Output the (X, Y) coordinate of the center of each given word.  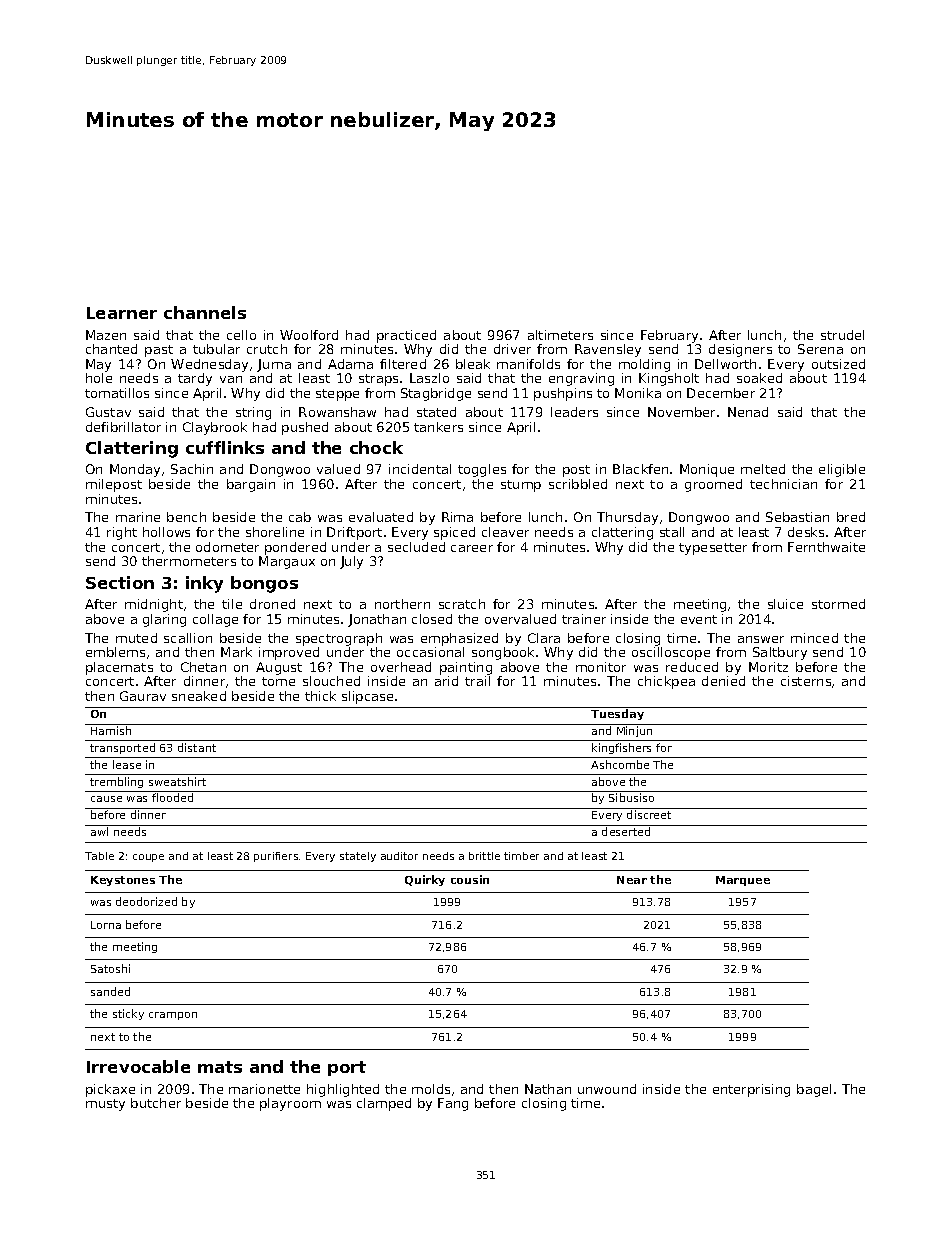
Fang (453, 1104)
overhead (401, 667)
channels (205, 312)
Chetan (203, 667)
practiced (406, 336)
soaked (759, 378)
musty (105, 1105)
